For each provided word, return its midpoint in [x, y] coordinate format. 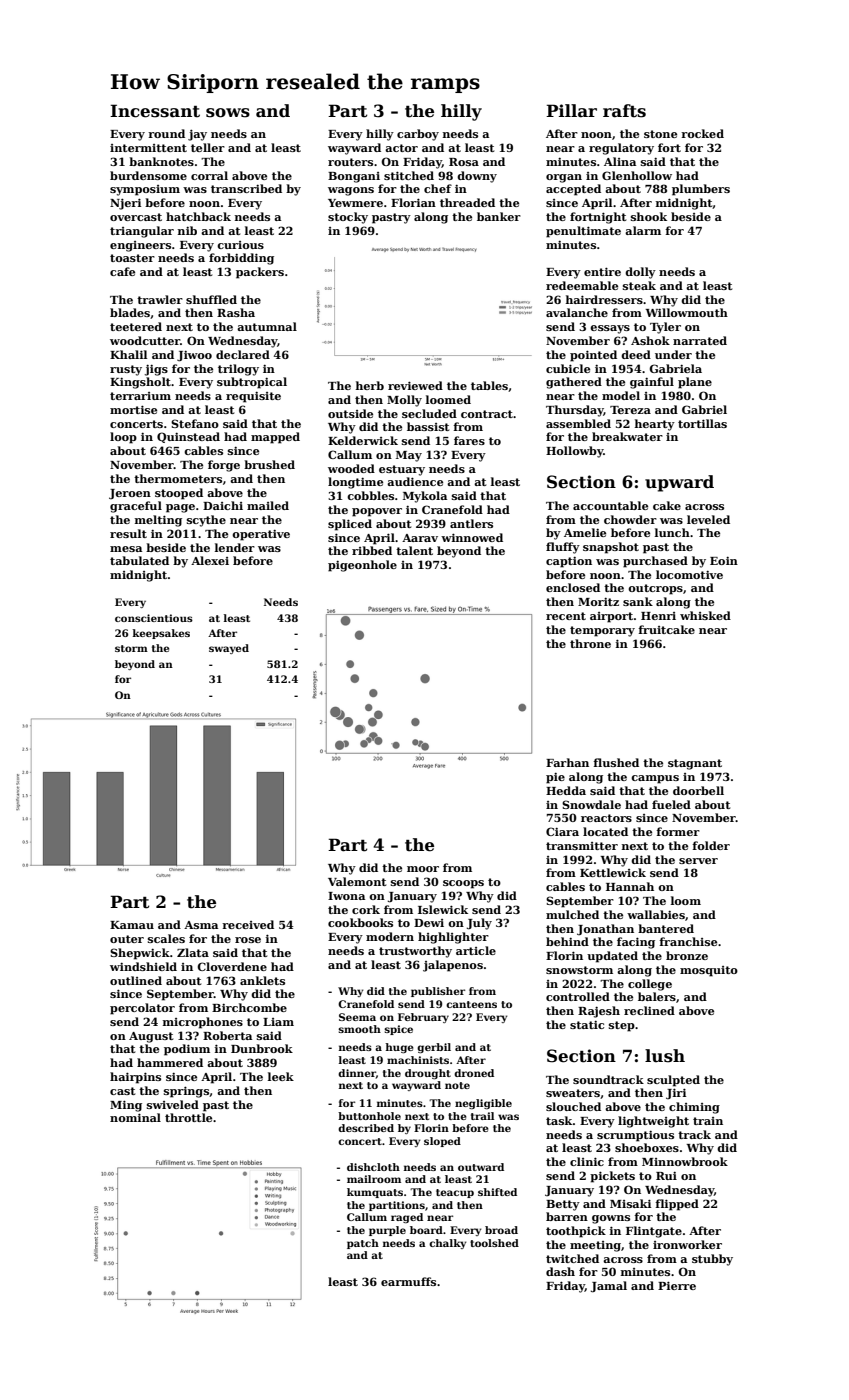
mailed [268, 505]
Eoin [724, 561]
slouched [573, 1106]
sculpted [673, 1081]
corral [209, 175]
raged [407, 1218]
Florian [413, 202]
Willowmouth [686, 312]
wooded [351, 468]
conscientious [154, 618]
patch [363, 1244]
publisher [438, 992]
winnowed [472, 537]
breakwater [627, 436]
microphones [203, 1023]
